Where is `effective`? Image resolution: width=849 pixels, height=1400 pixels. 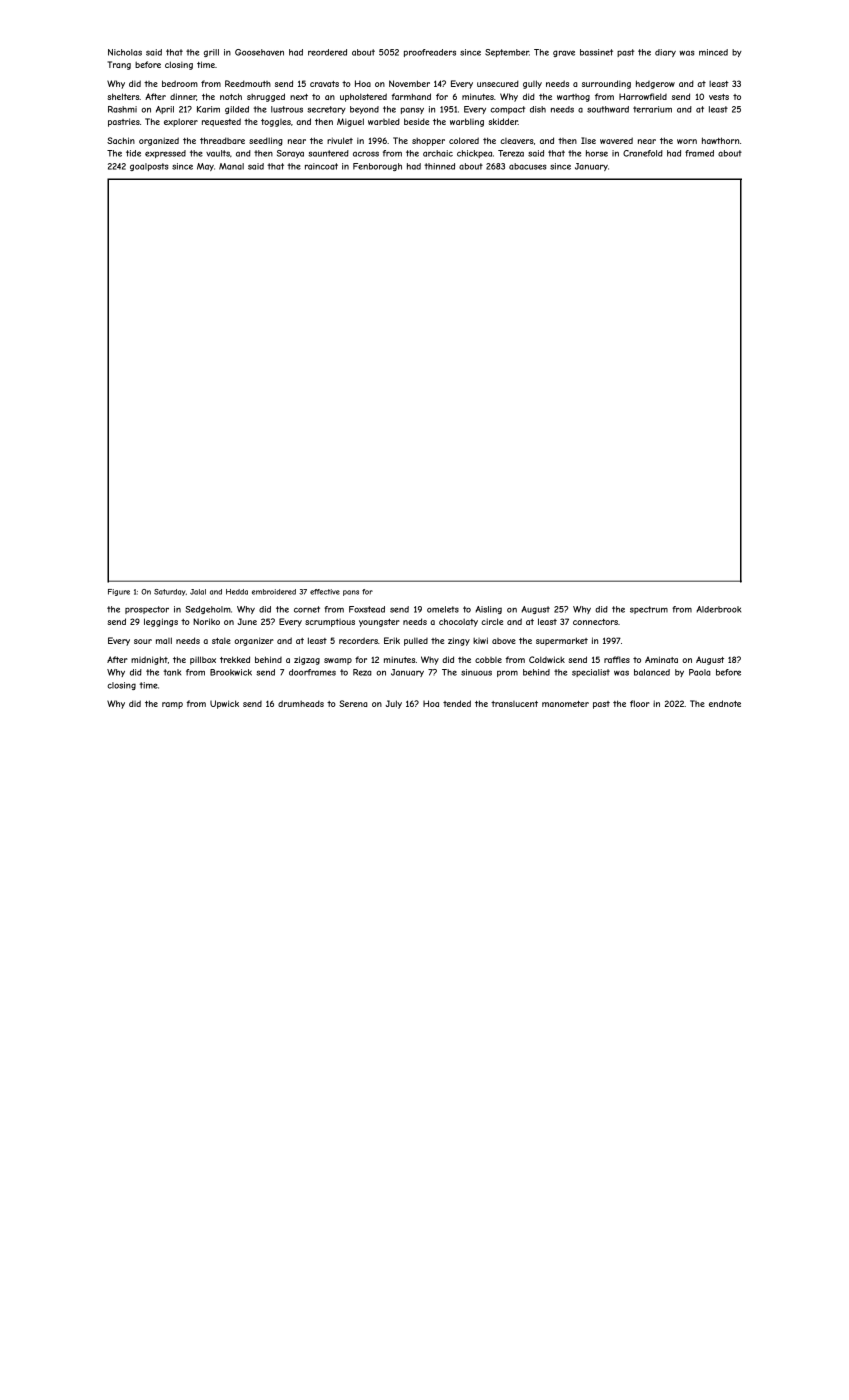 effective is located at coordinates (325, 592).
